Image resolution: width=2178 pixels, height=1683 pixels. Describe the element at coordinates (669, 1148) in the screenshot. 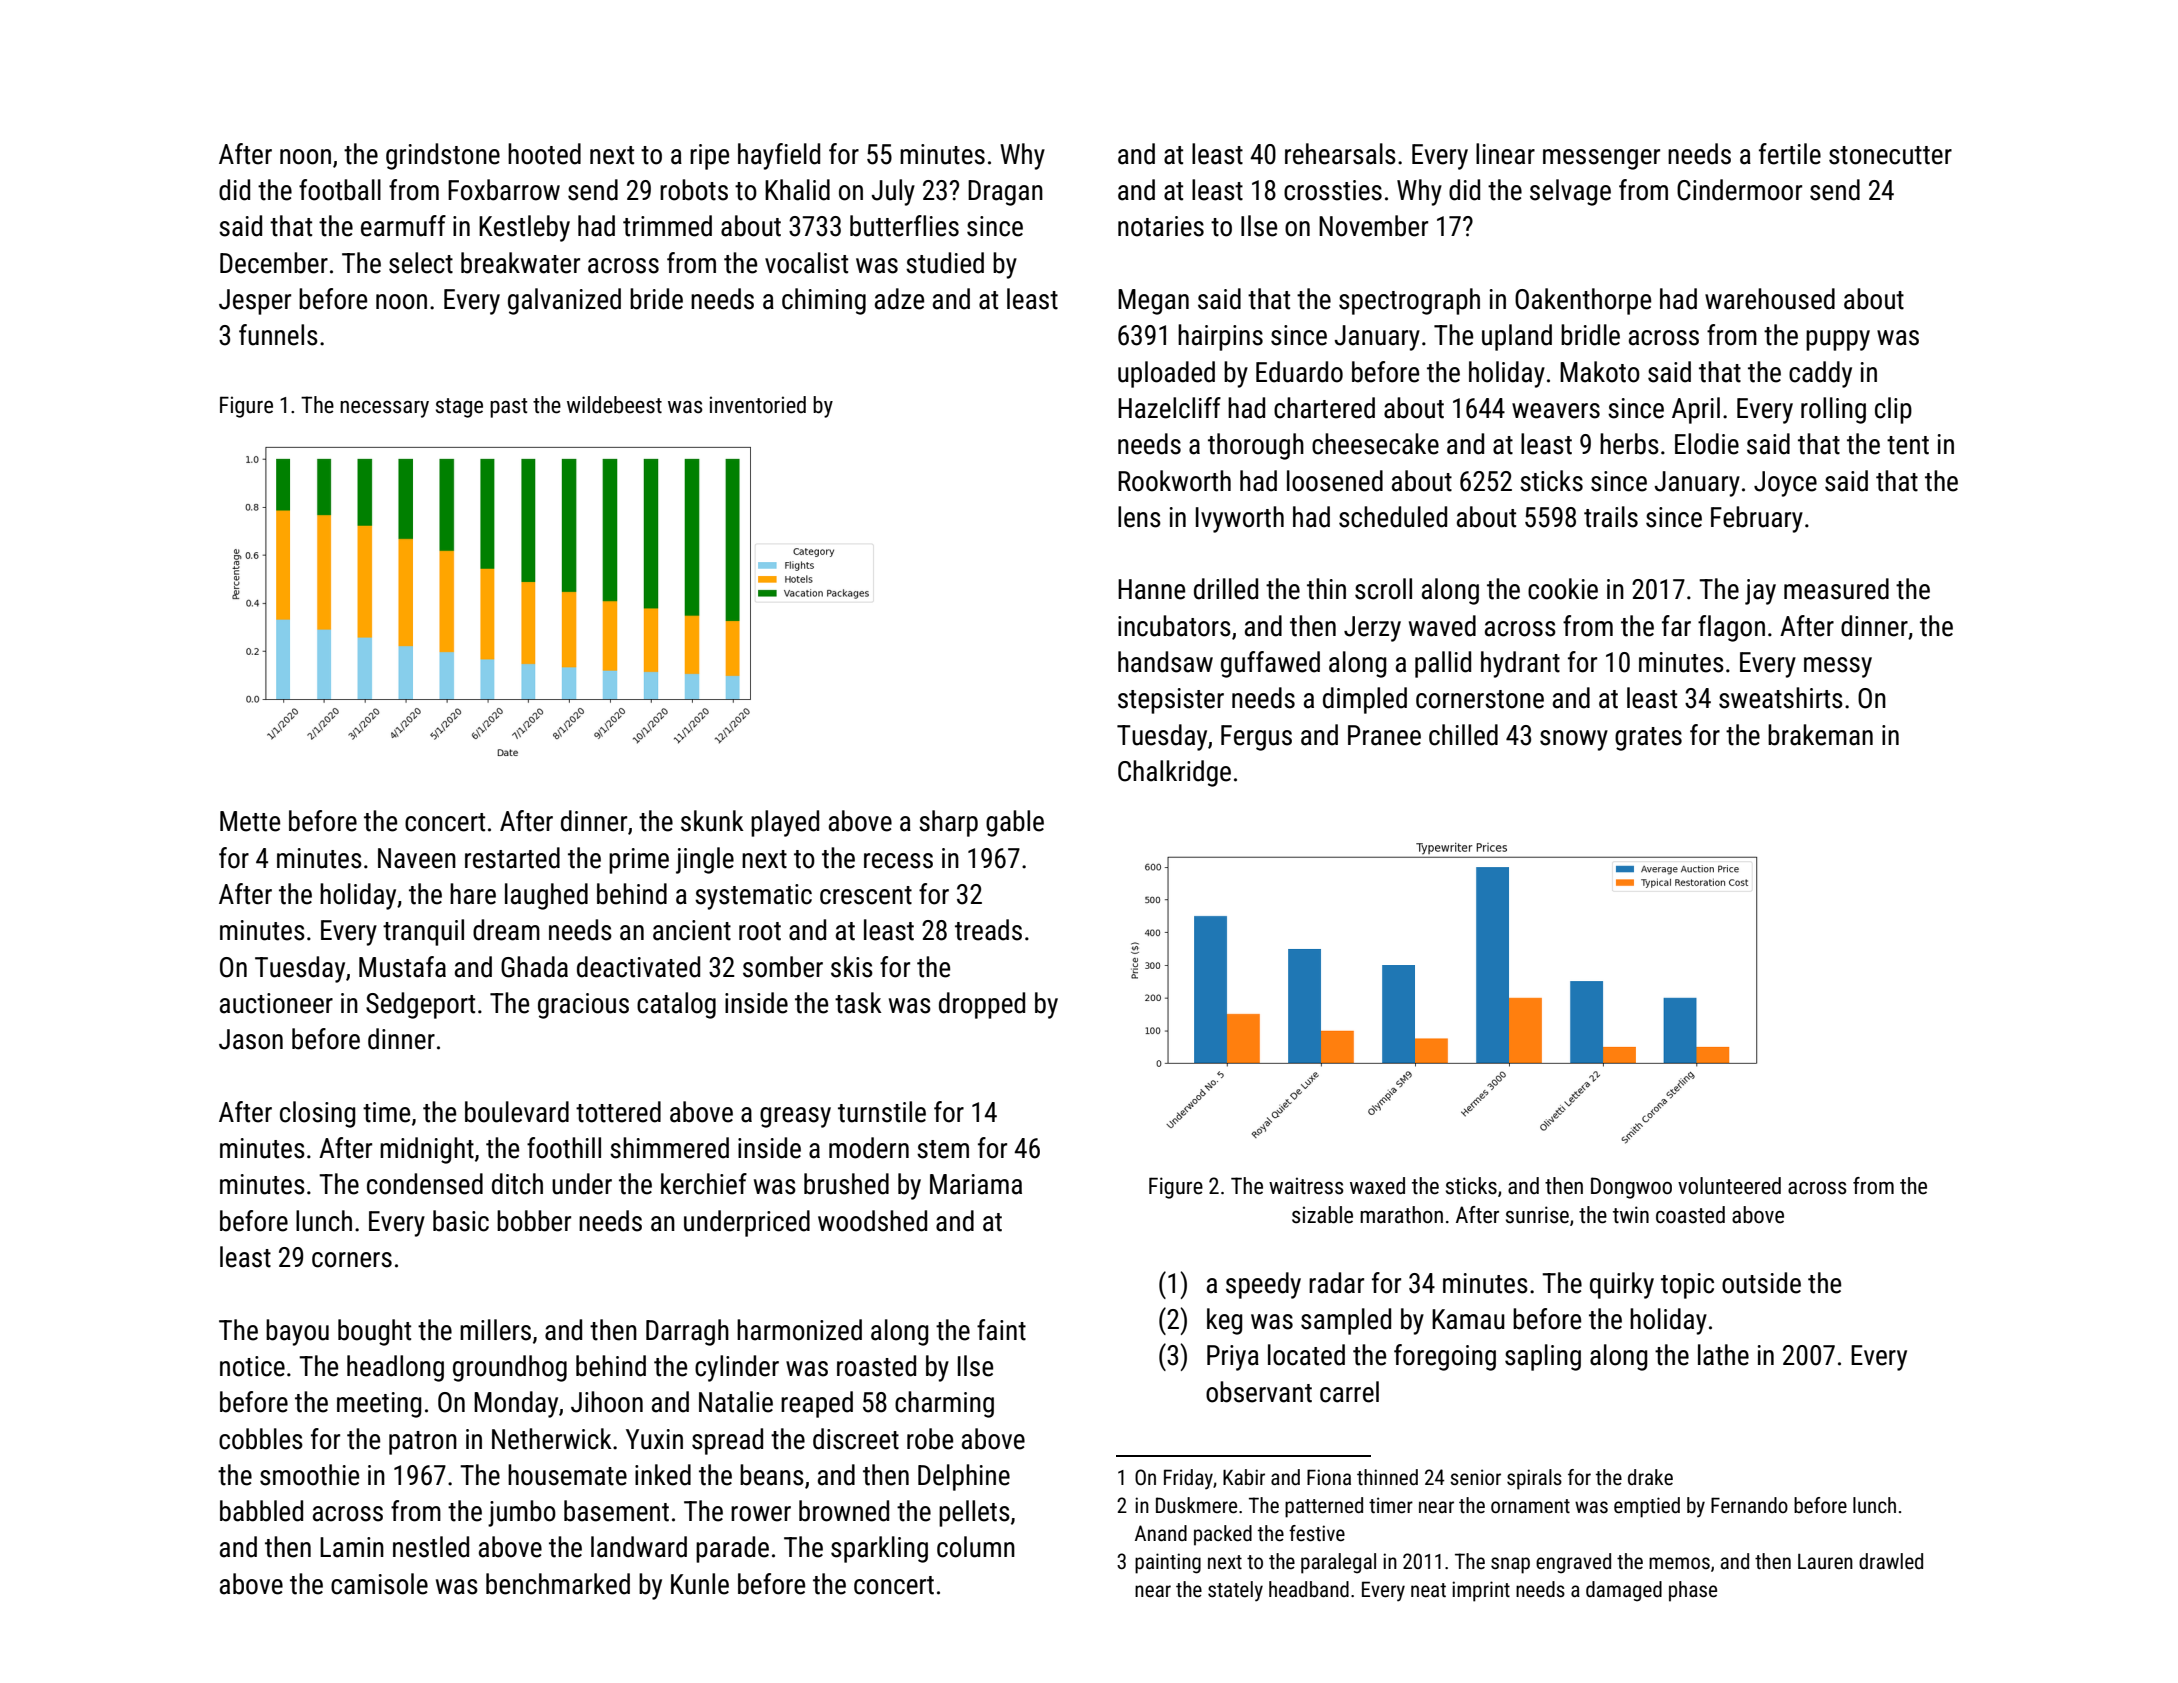

I see `shimmered` at that location.
